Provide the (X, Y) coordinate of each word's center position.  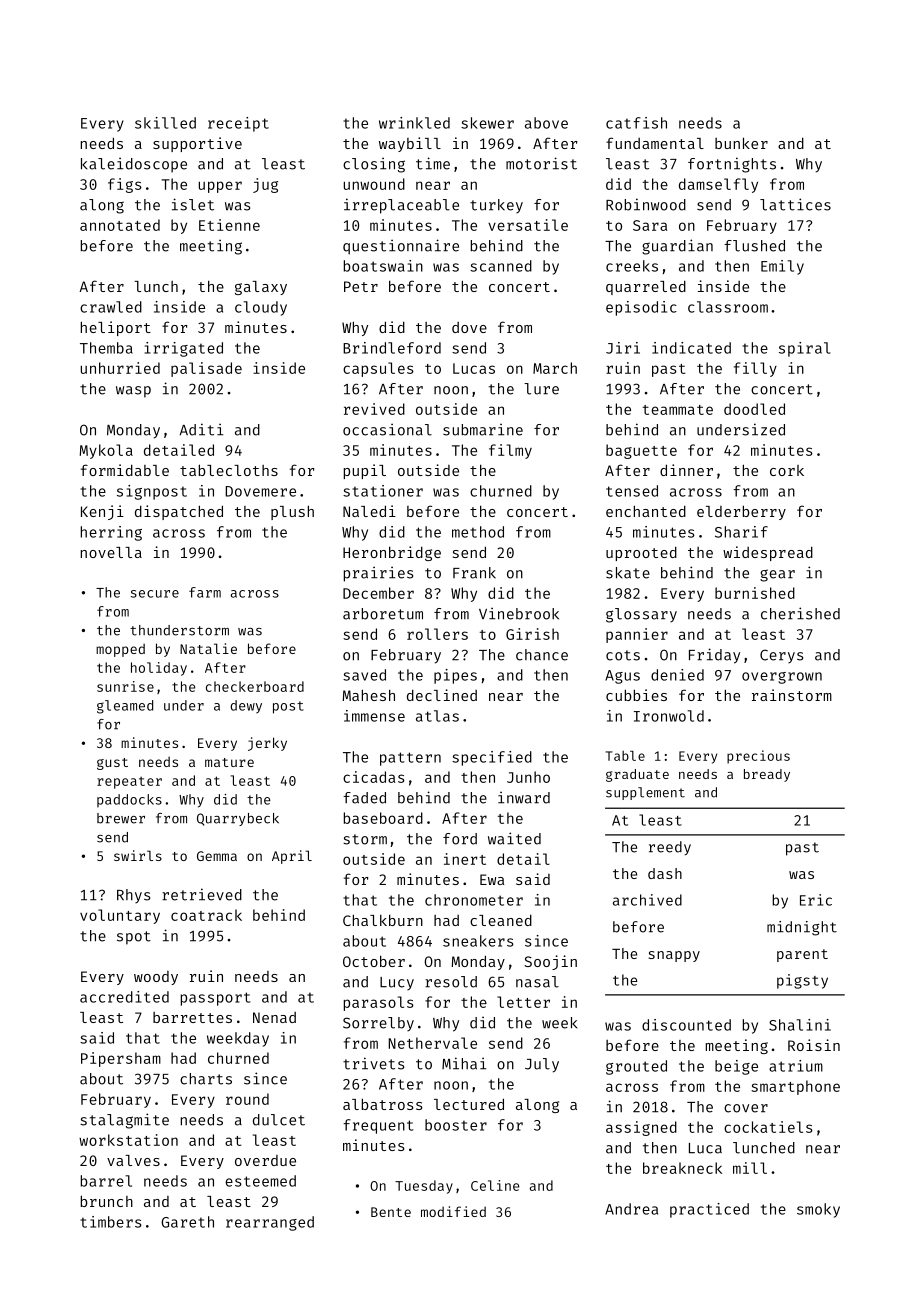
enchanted (646, 511)
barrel (106, 1181)
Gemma (217, 856)
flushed (754, 246)
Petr (361, 286)
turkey (496, 206)
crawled (111, 307)
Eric (816, 900)
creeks (632, 266)
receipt (238, 124)
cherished (800, 613)
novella (111, 552)
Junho (528, 777)
